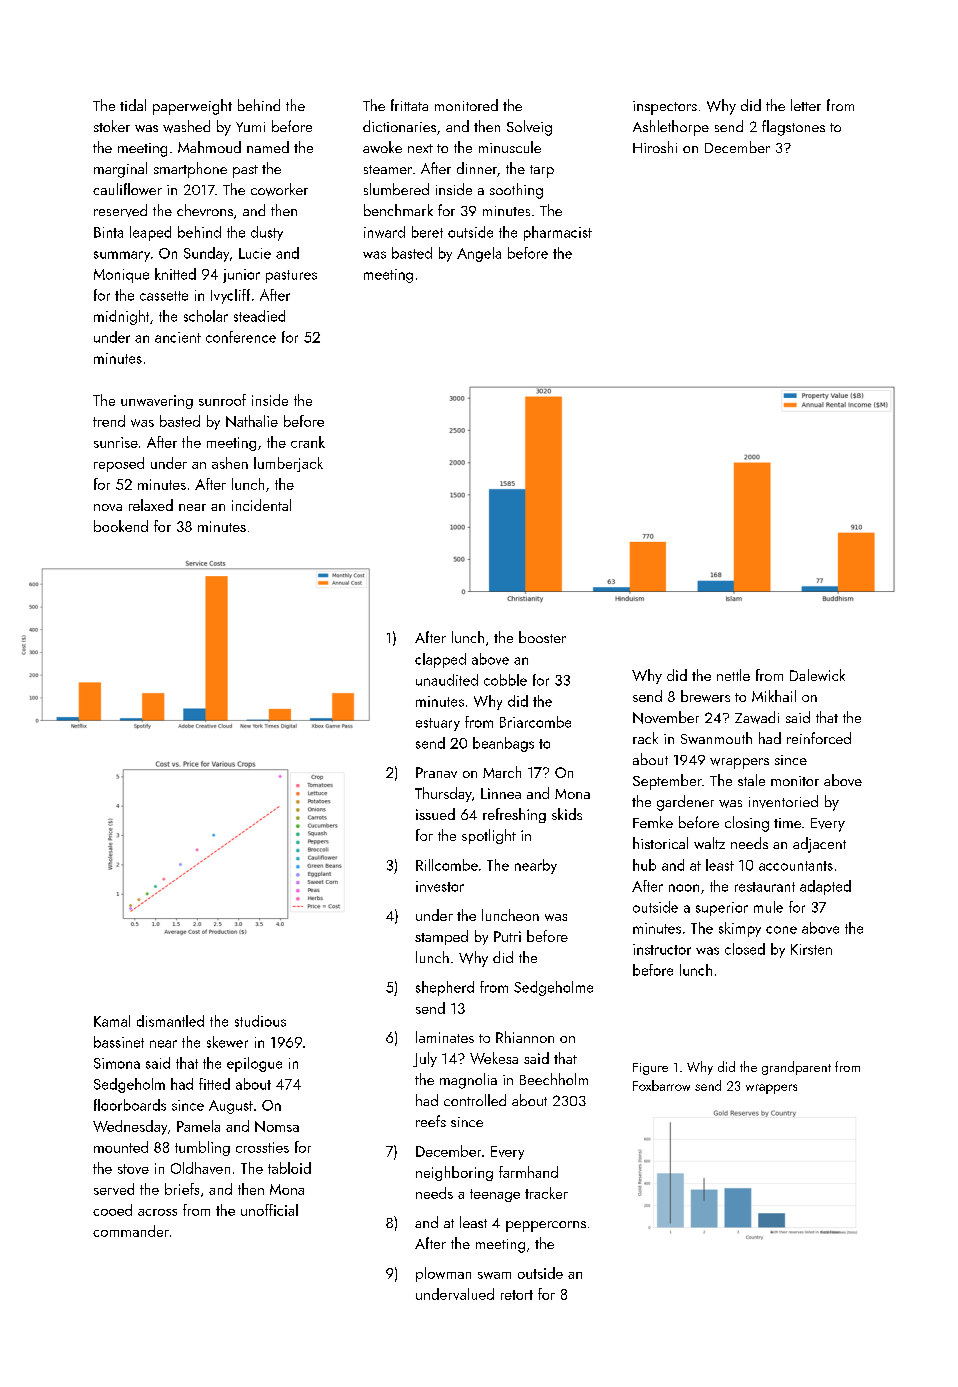 The height and width of the screenshot is (1387, 958). I want to click on inward, so click(384, 232).
